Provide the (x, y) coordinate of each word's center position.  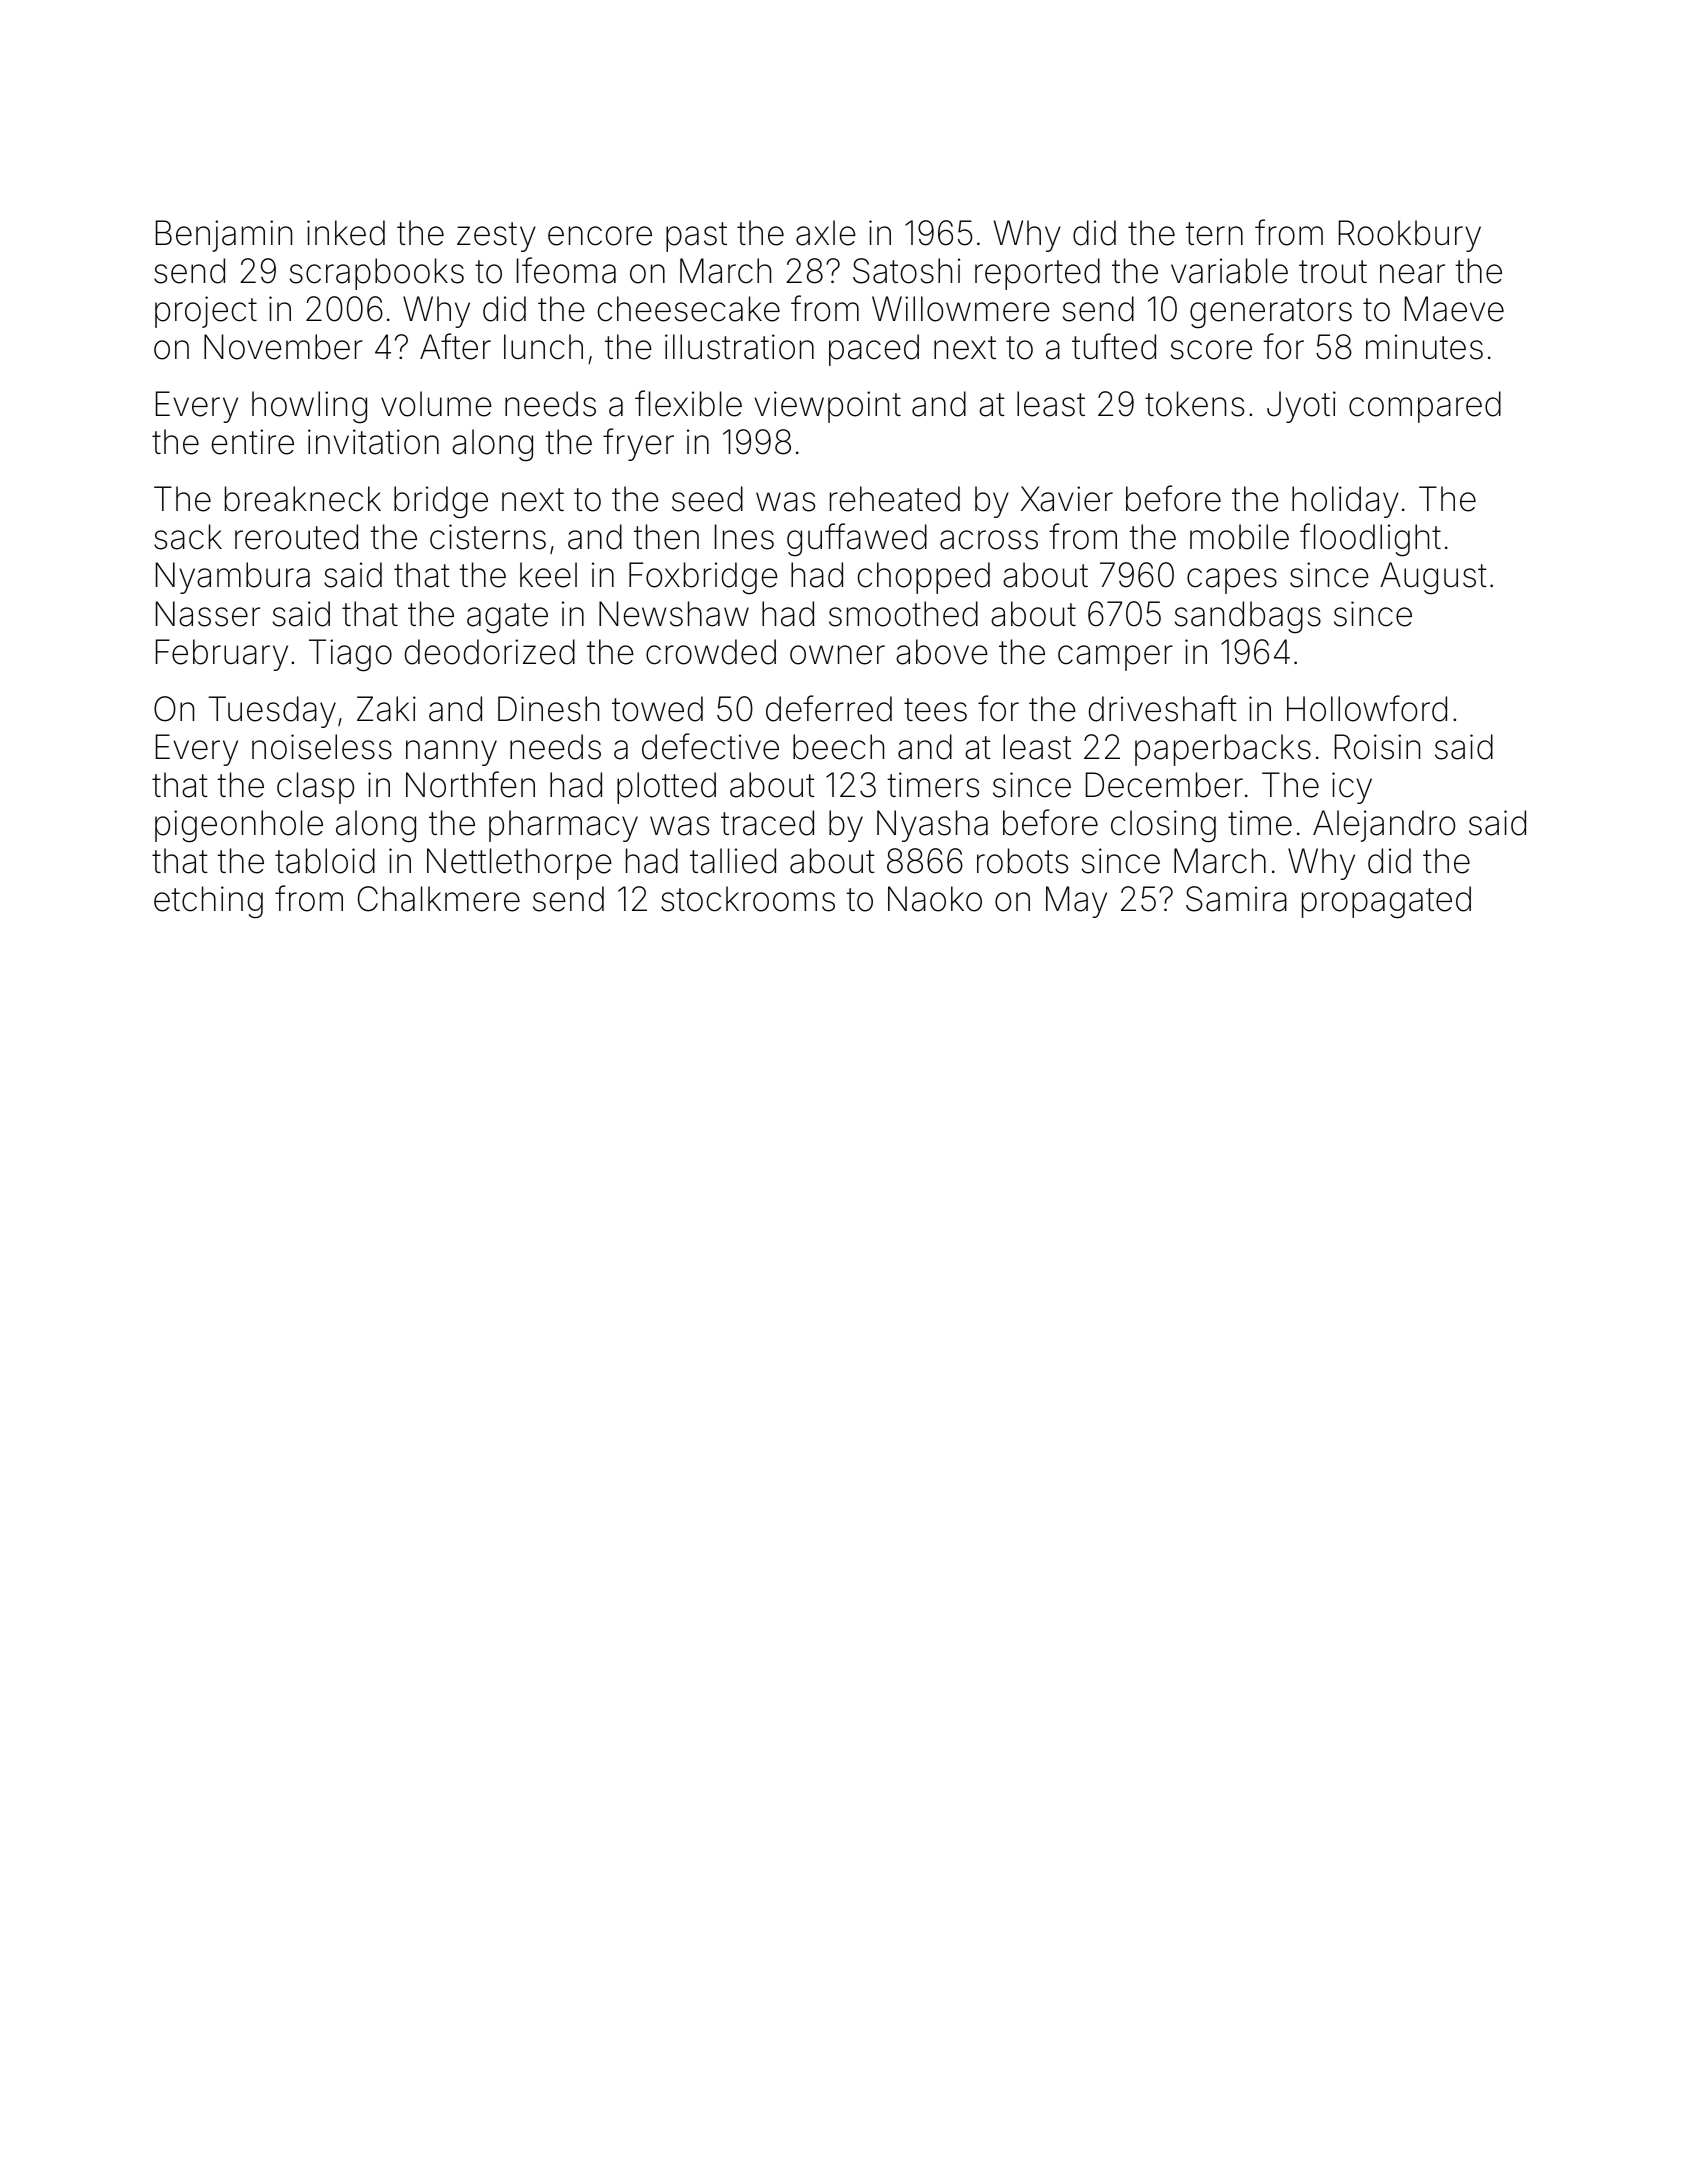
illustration (739, 347)
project (206, 312)
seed (707, 499)
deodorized (490, 652)
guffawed (857, 540)
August (1433, 578)
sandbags (1248, 617)
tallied (733, 861)
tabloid (325, 861)
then (666, 537)
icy (1352, 788)
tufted (1114, 346)
